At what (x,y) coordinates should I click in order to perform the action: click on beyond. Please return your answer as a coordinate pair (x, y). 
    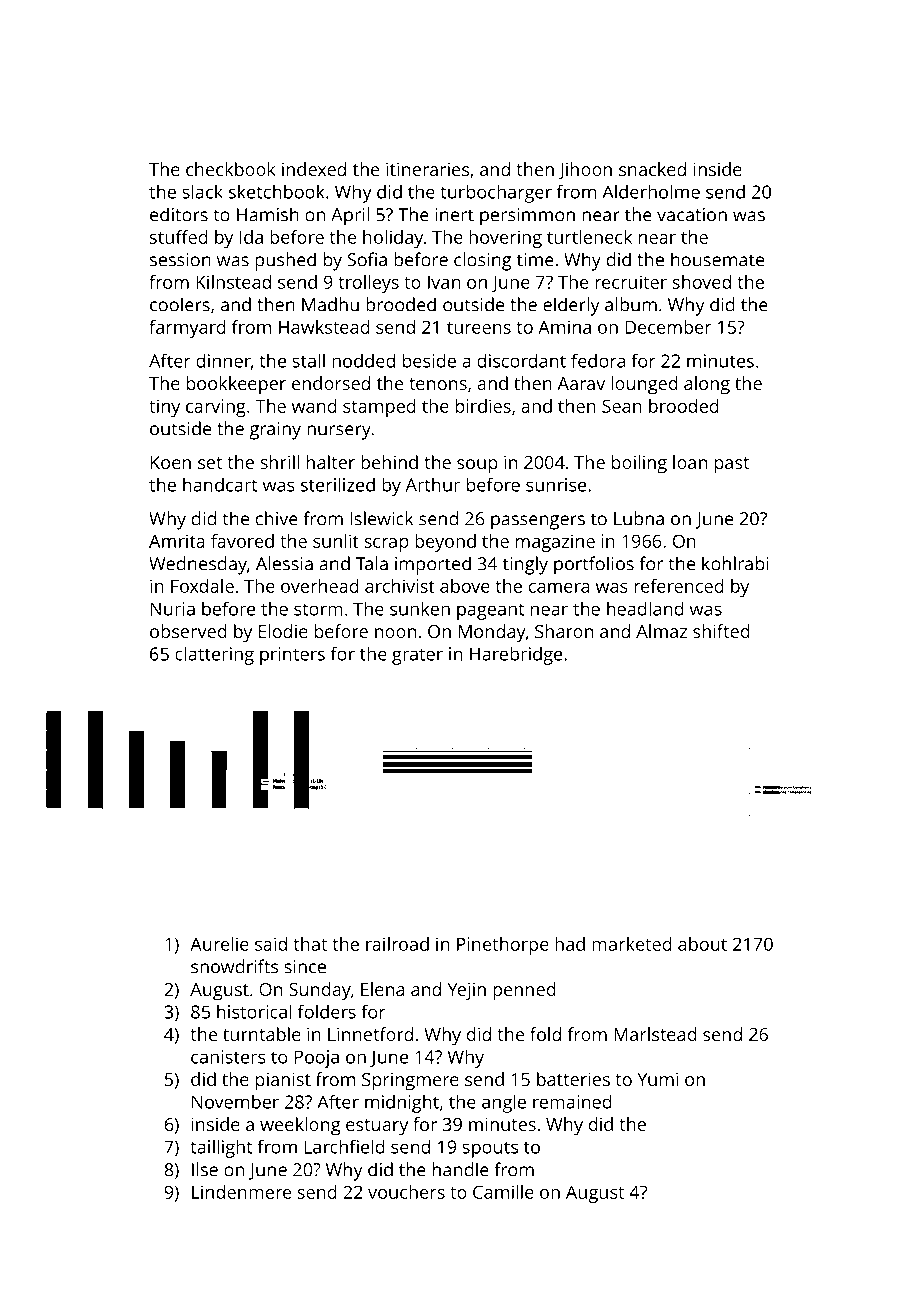
    Looking at the image, I should click on (445, 543).
